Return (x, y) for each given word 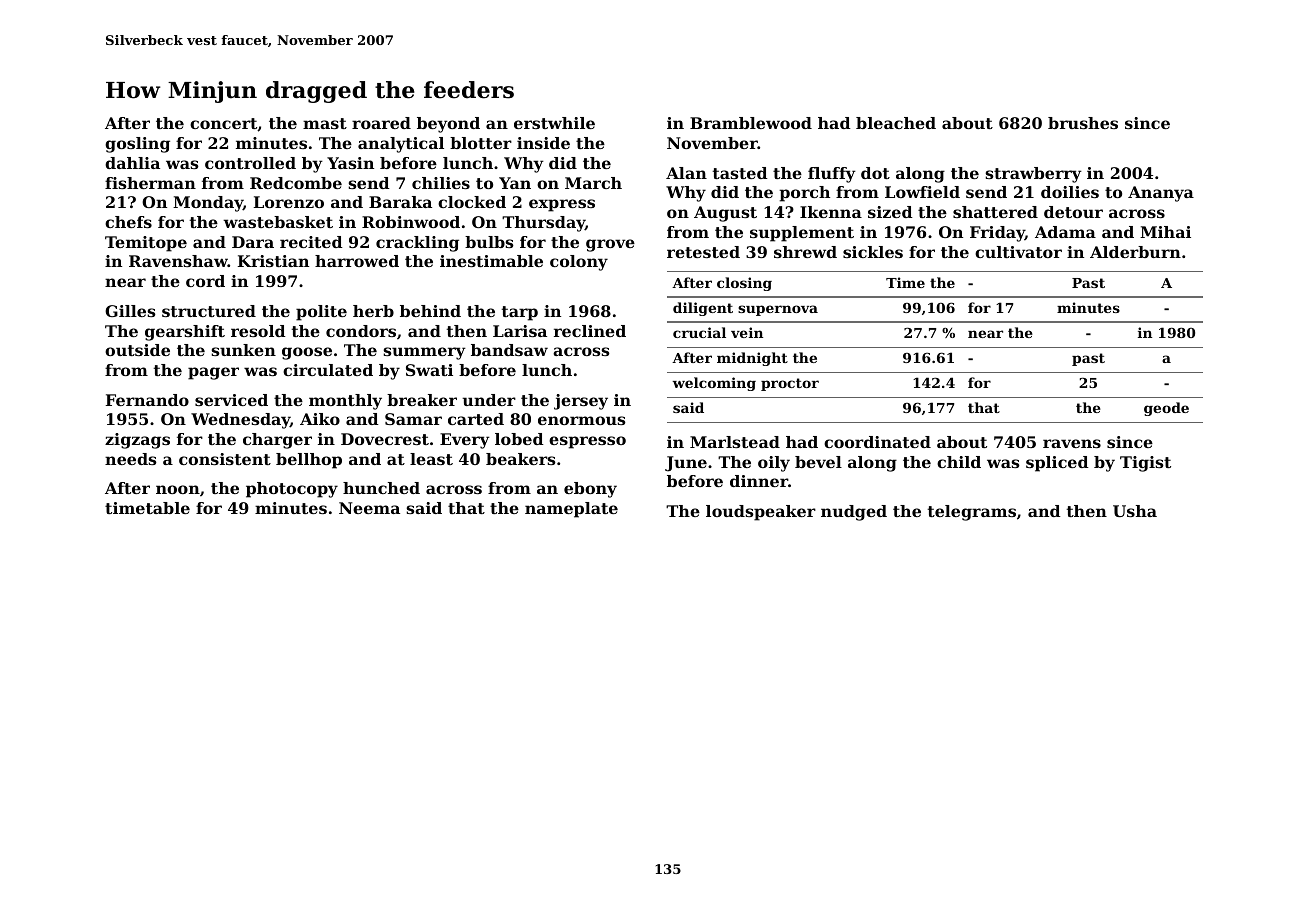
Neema (369, 508)
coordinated (877, 442)
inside (543, 143)
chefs (128, 222)
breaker (422, 400)
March (593, 183)
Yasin (350, 163)
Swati (429, 370)
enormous (582, 420)
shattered (995, 212)
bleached (896, 123)
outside (137, 350)
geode (1166, 409)
